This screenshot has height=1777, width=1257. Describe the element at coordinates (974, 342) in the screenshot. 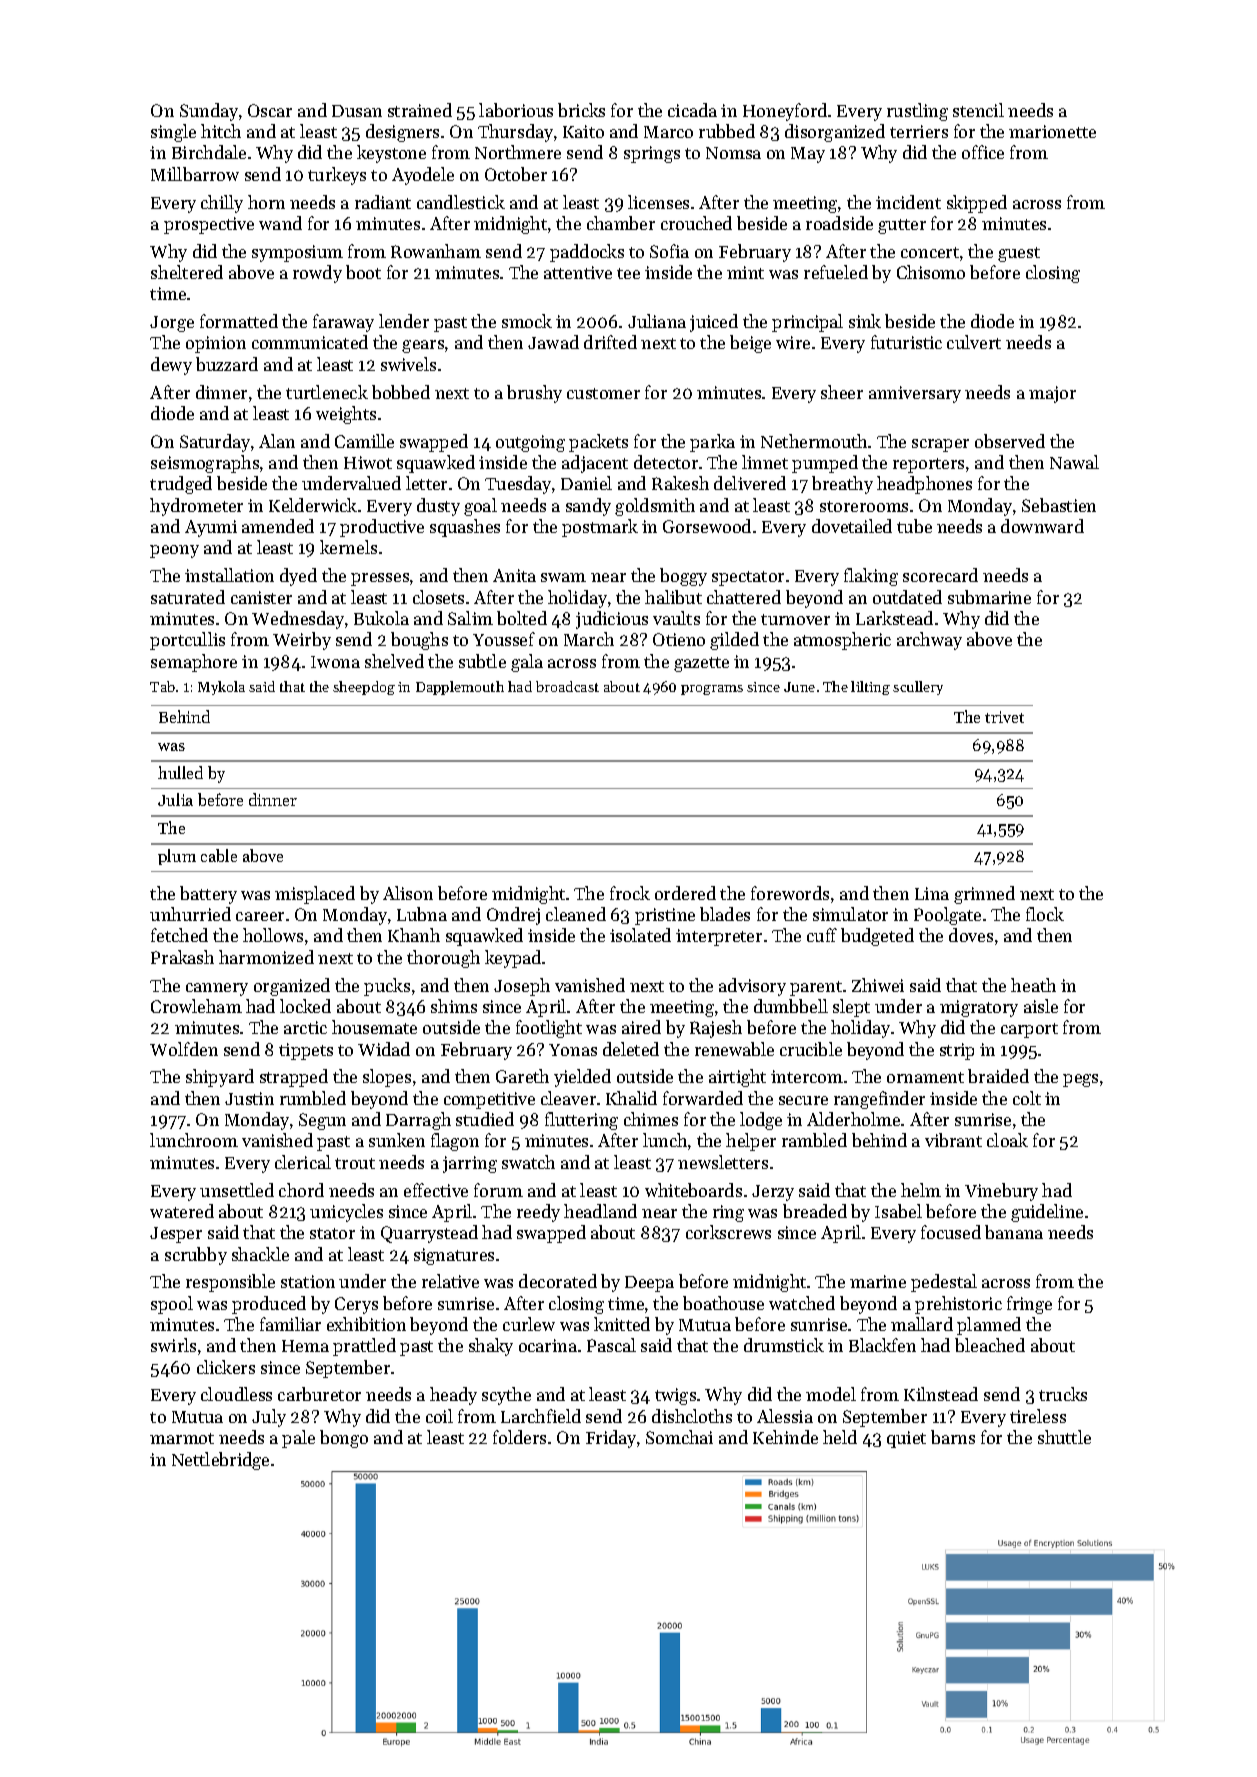

I see `culvert` at that location.
